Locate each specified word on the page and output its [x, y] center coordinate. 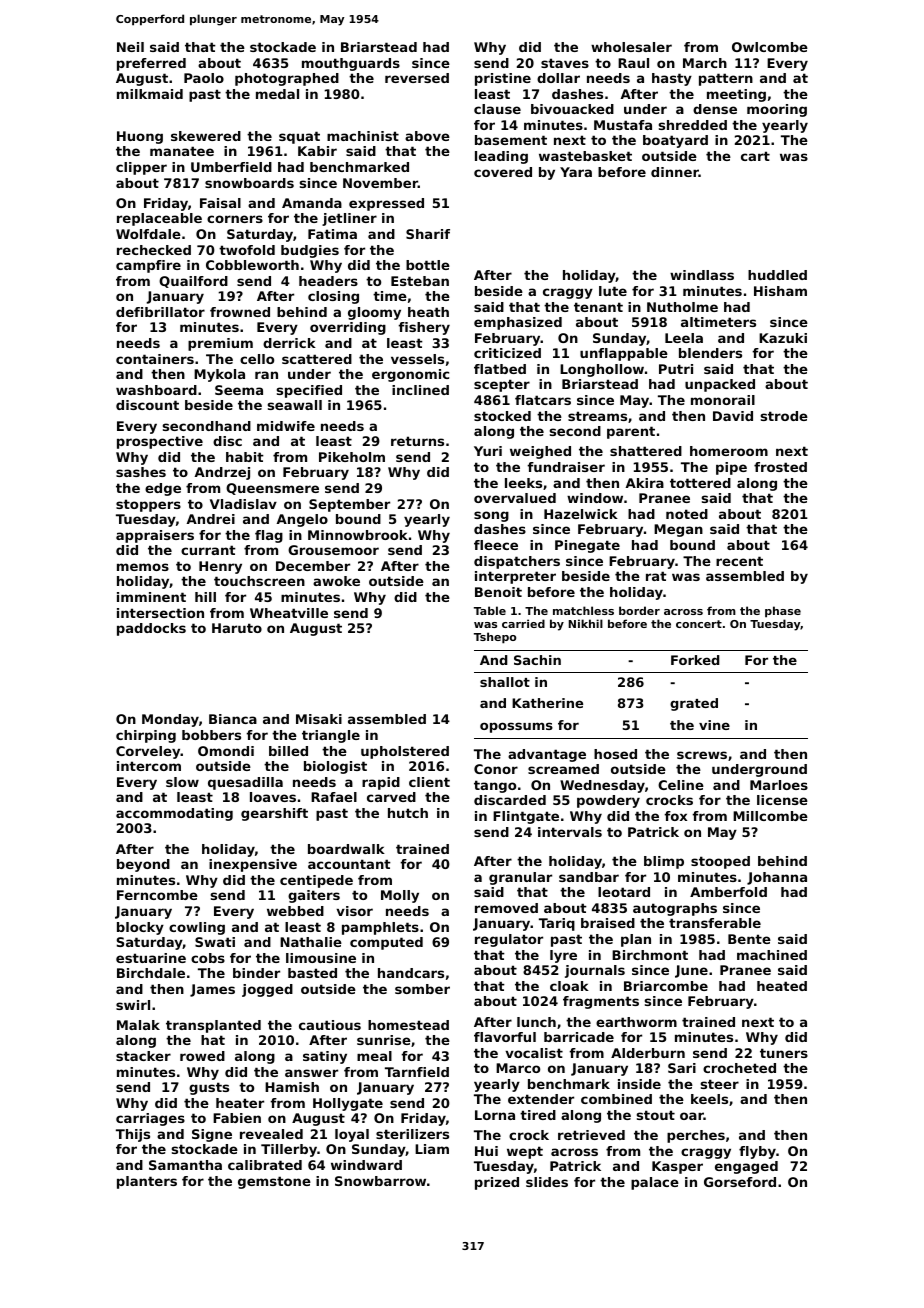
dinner [675, 172]
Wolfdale [148, 234]
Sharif [428, 234]
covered [503, 172]
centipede [316, 881]
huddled [777, 275]
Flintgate [526, 817]
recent [739, 561]
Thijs [133, 1135]
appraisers [155, 536]
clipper [141, 168]
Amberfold [728, 892]
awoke [336, 581]
